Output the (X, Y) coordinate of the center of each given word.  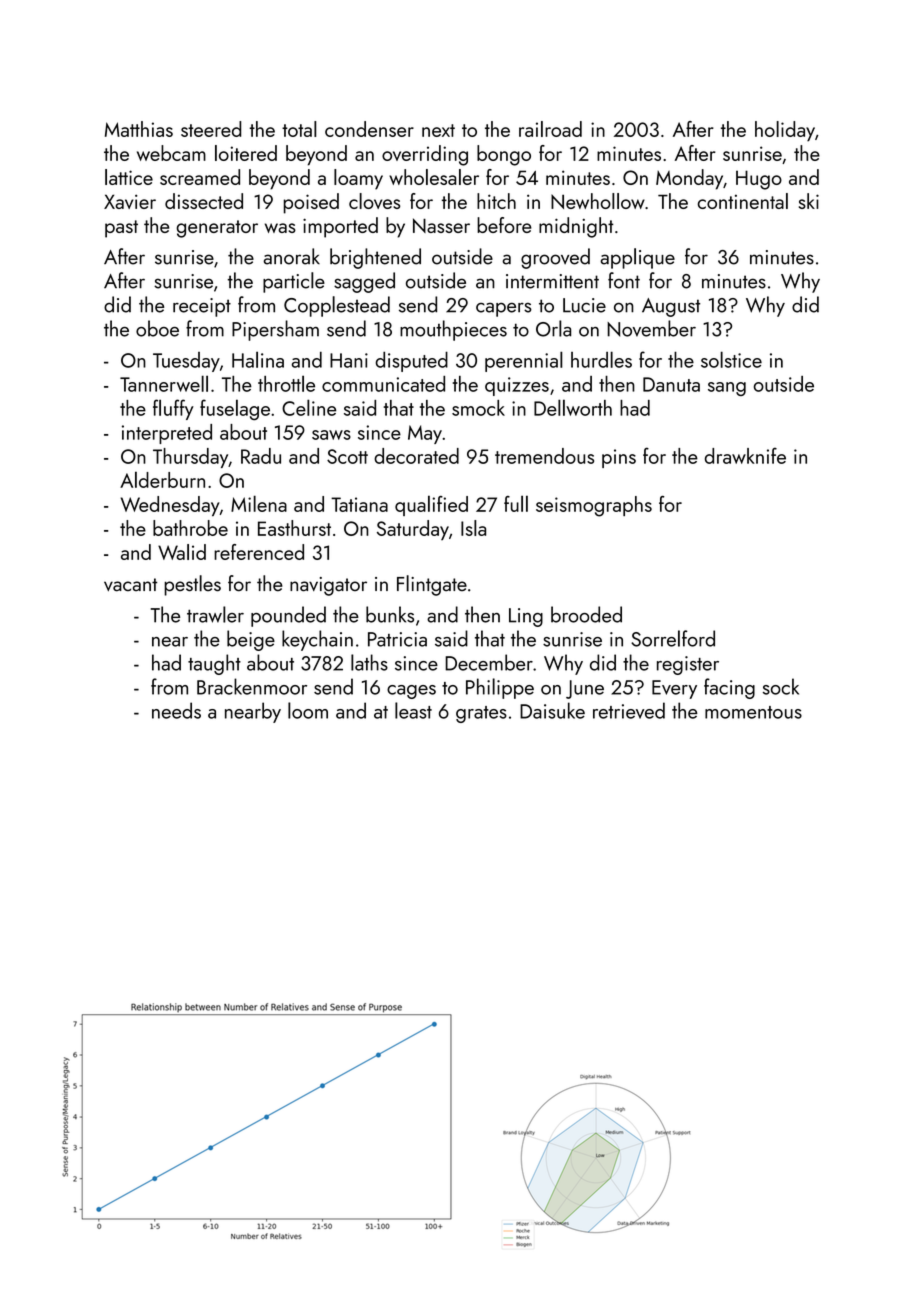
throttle (286, 383)
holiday (785, 131)
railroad (550, 129)
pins (619, 458)
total (299, 129)
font (624, 280)
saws (331, 435)
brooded (586, 614)
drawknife (745, 455)
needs (176, 710)
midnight (576, 227)
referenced (259, 552)
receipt (202, 307)
